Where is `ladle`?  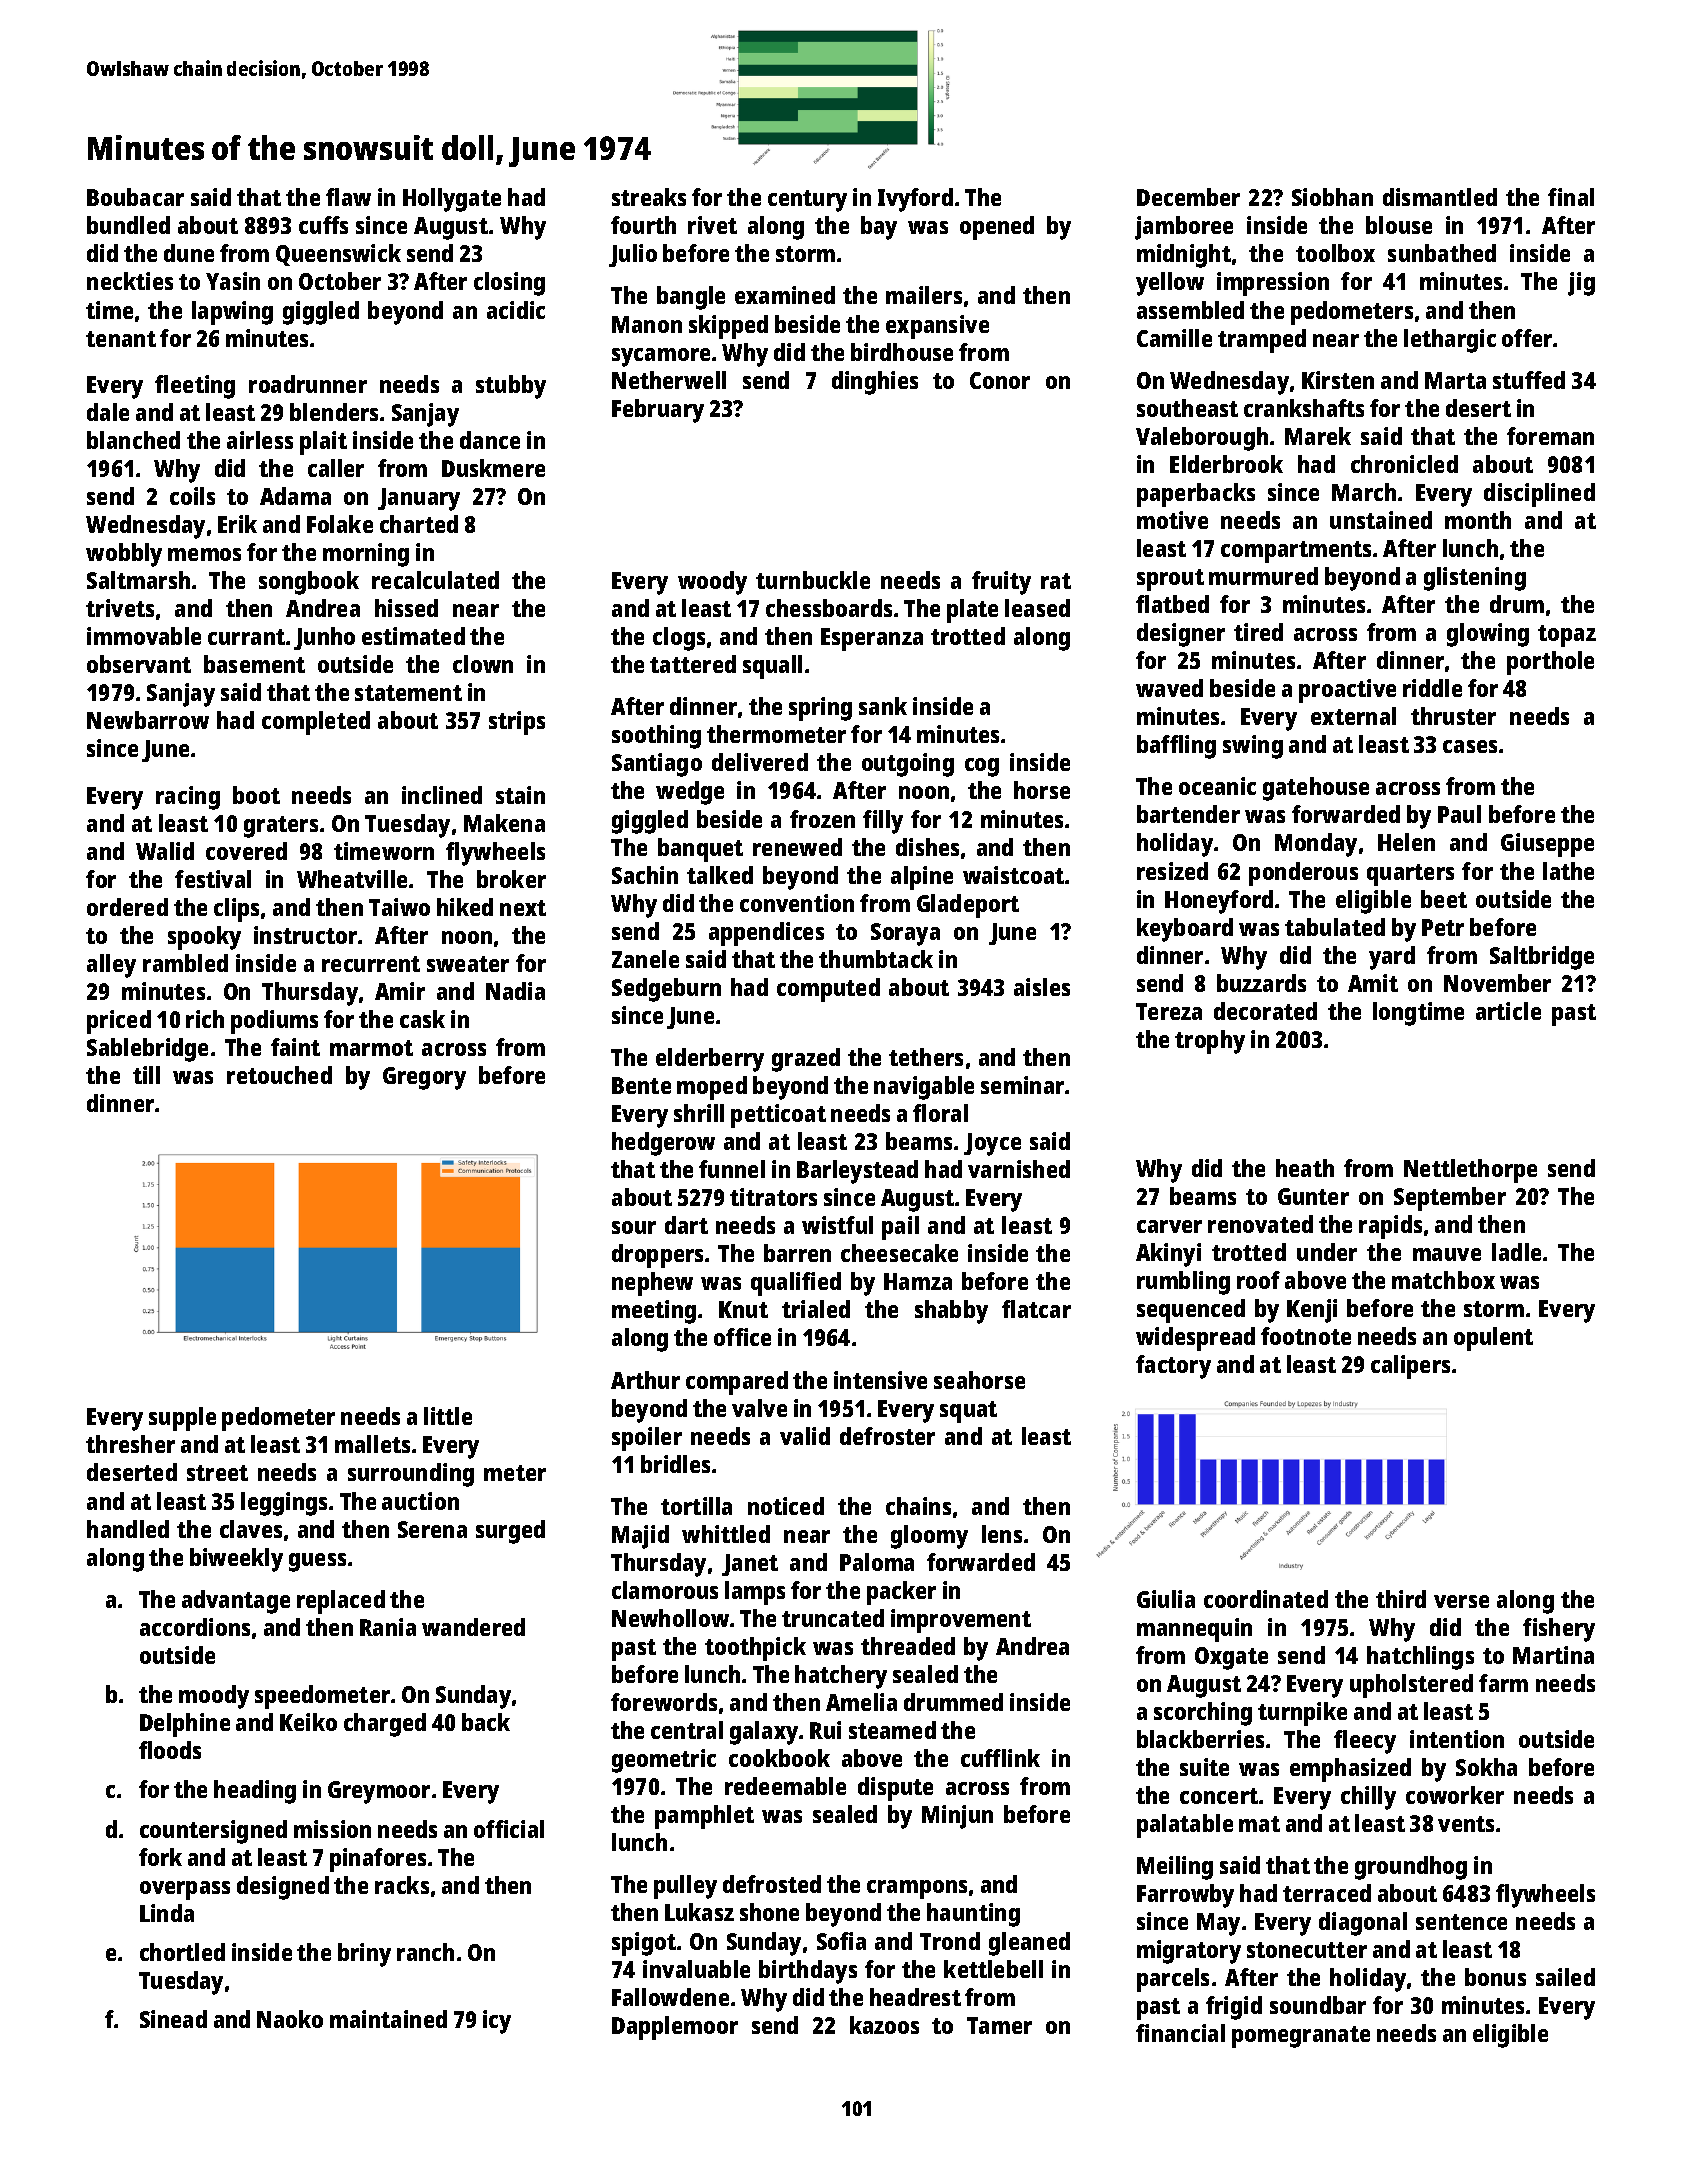 ladle is located at coordinates (1516, 1252).
